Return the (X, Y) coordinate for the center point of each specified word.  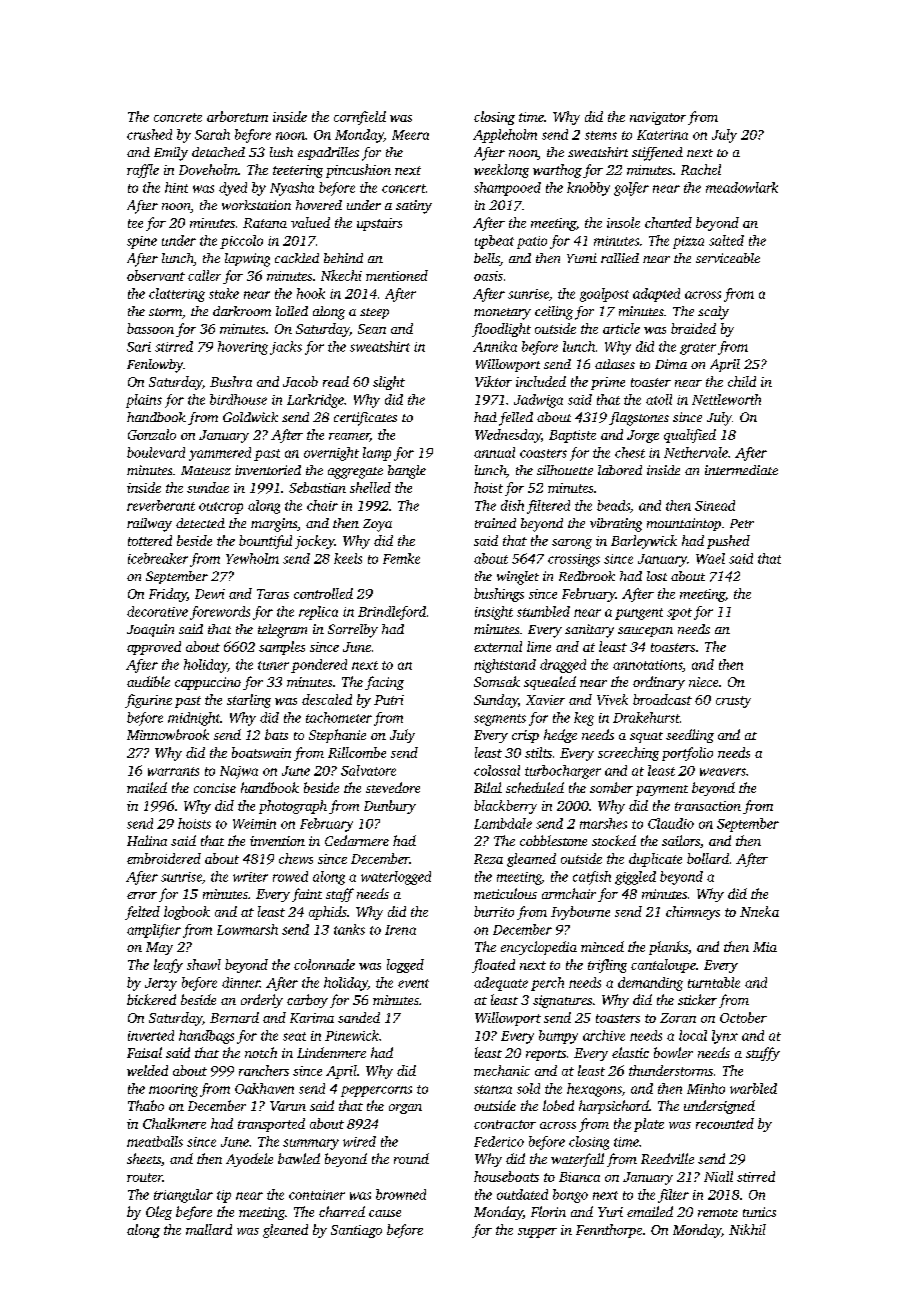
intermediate (741, 470)
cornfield (360, 118)
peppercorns (376, 1091)
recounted (725, 1123)
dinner (241, 982)
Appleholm (505, 136)
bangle (407, 472)
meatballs (155, 1141)
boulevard (156, 452)
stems (601, 135)
